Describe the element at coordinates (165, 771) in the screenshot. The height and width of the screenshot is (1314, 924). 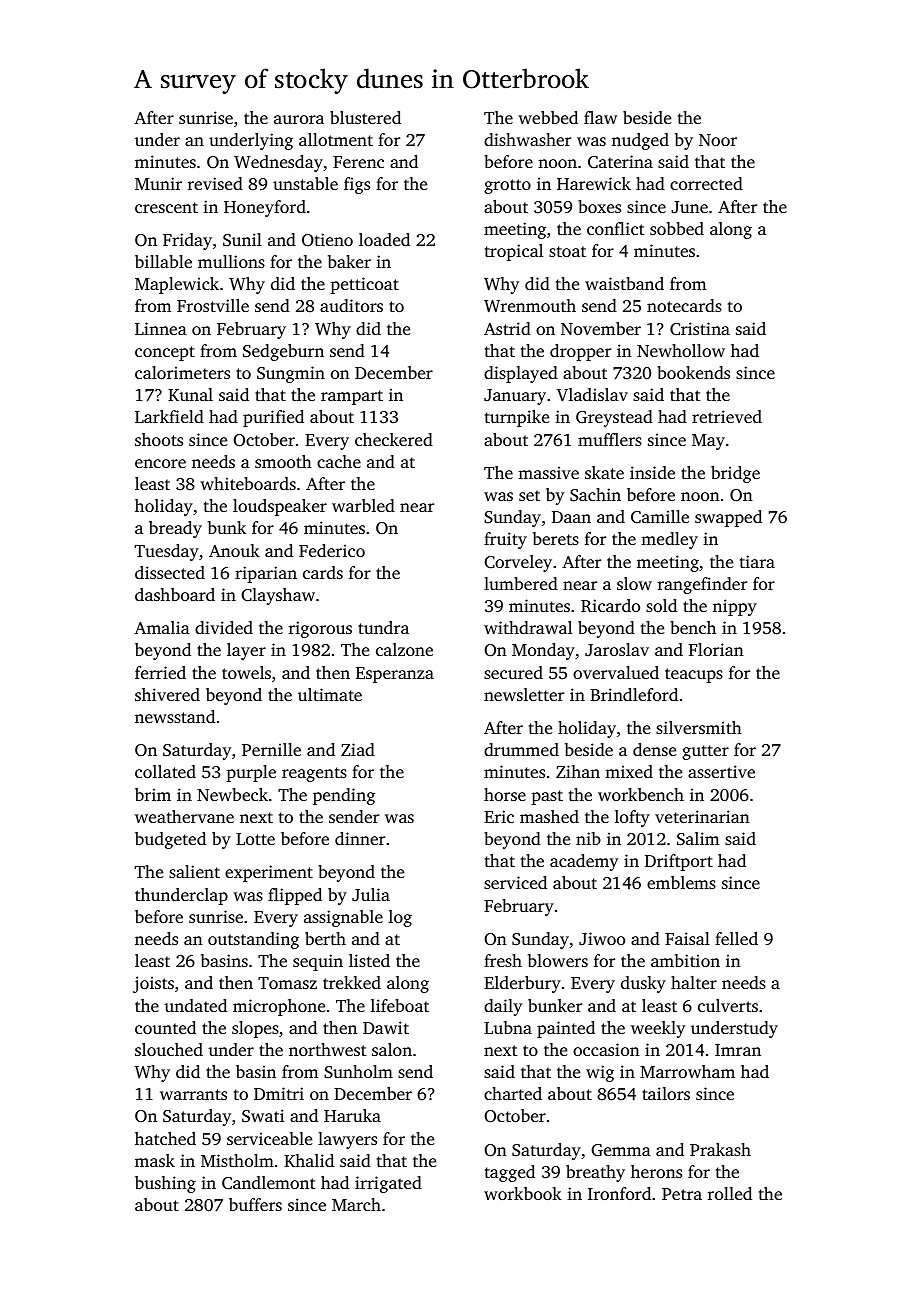
I see `collated` at that location.
